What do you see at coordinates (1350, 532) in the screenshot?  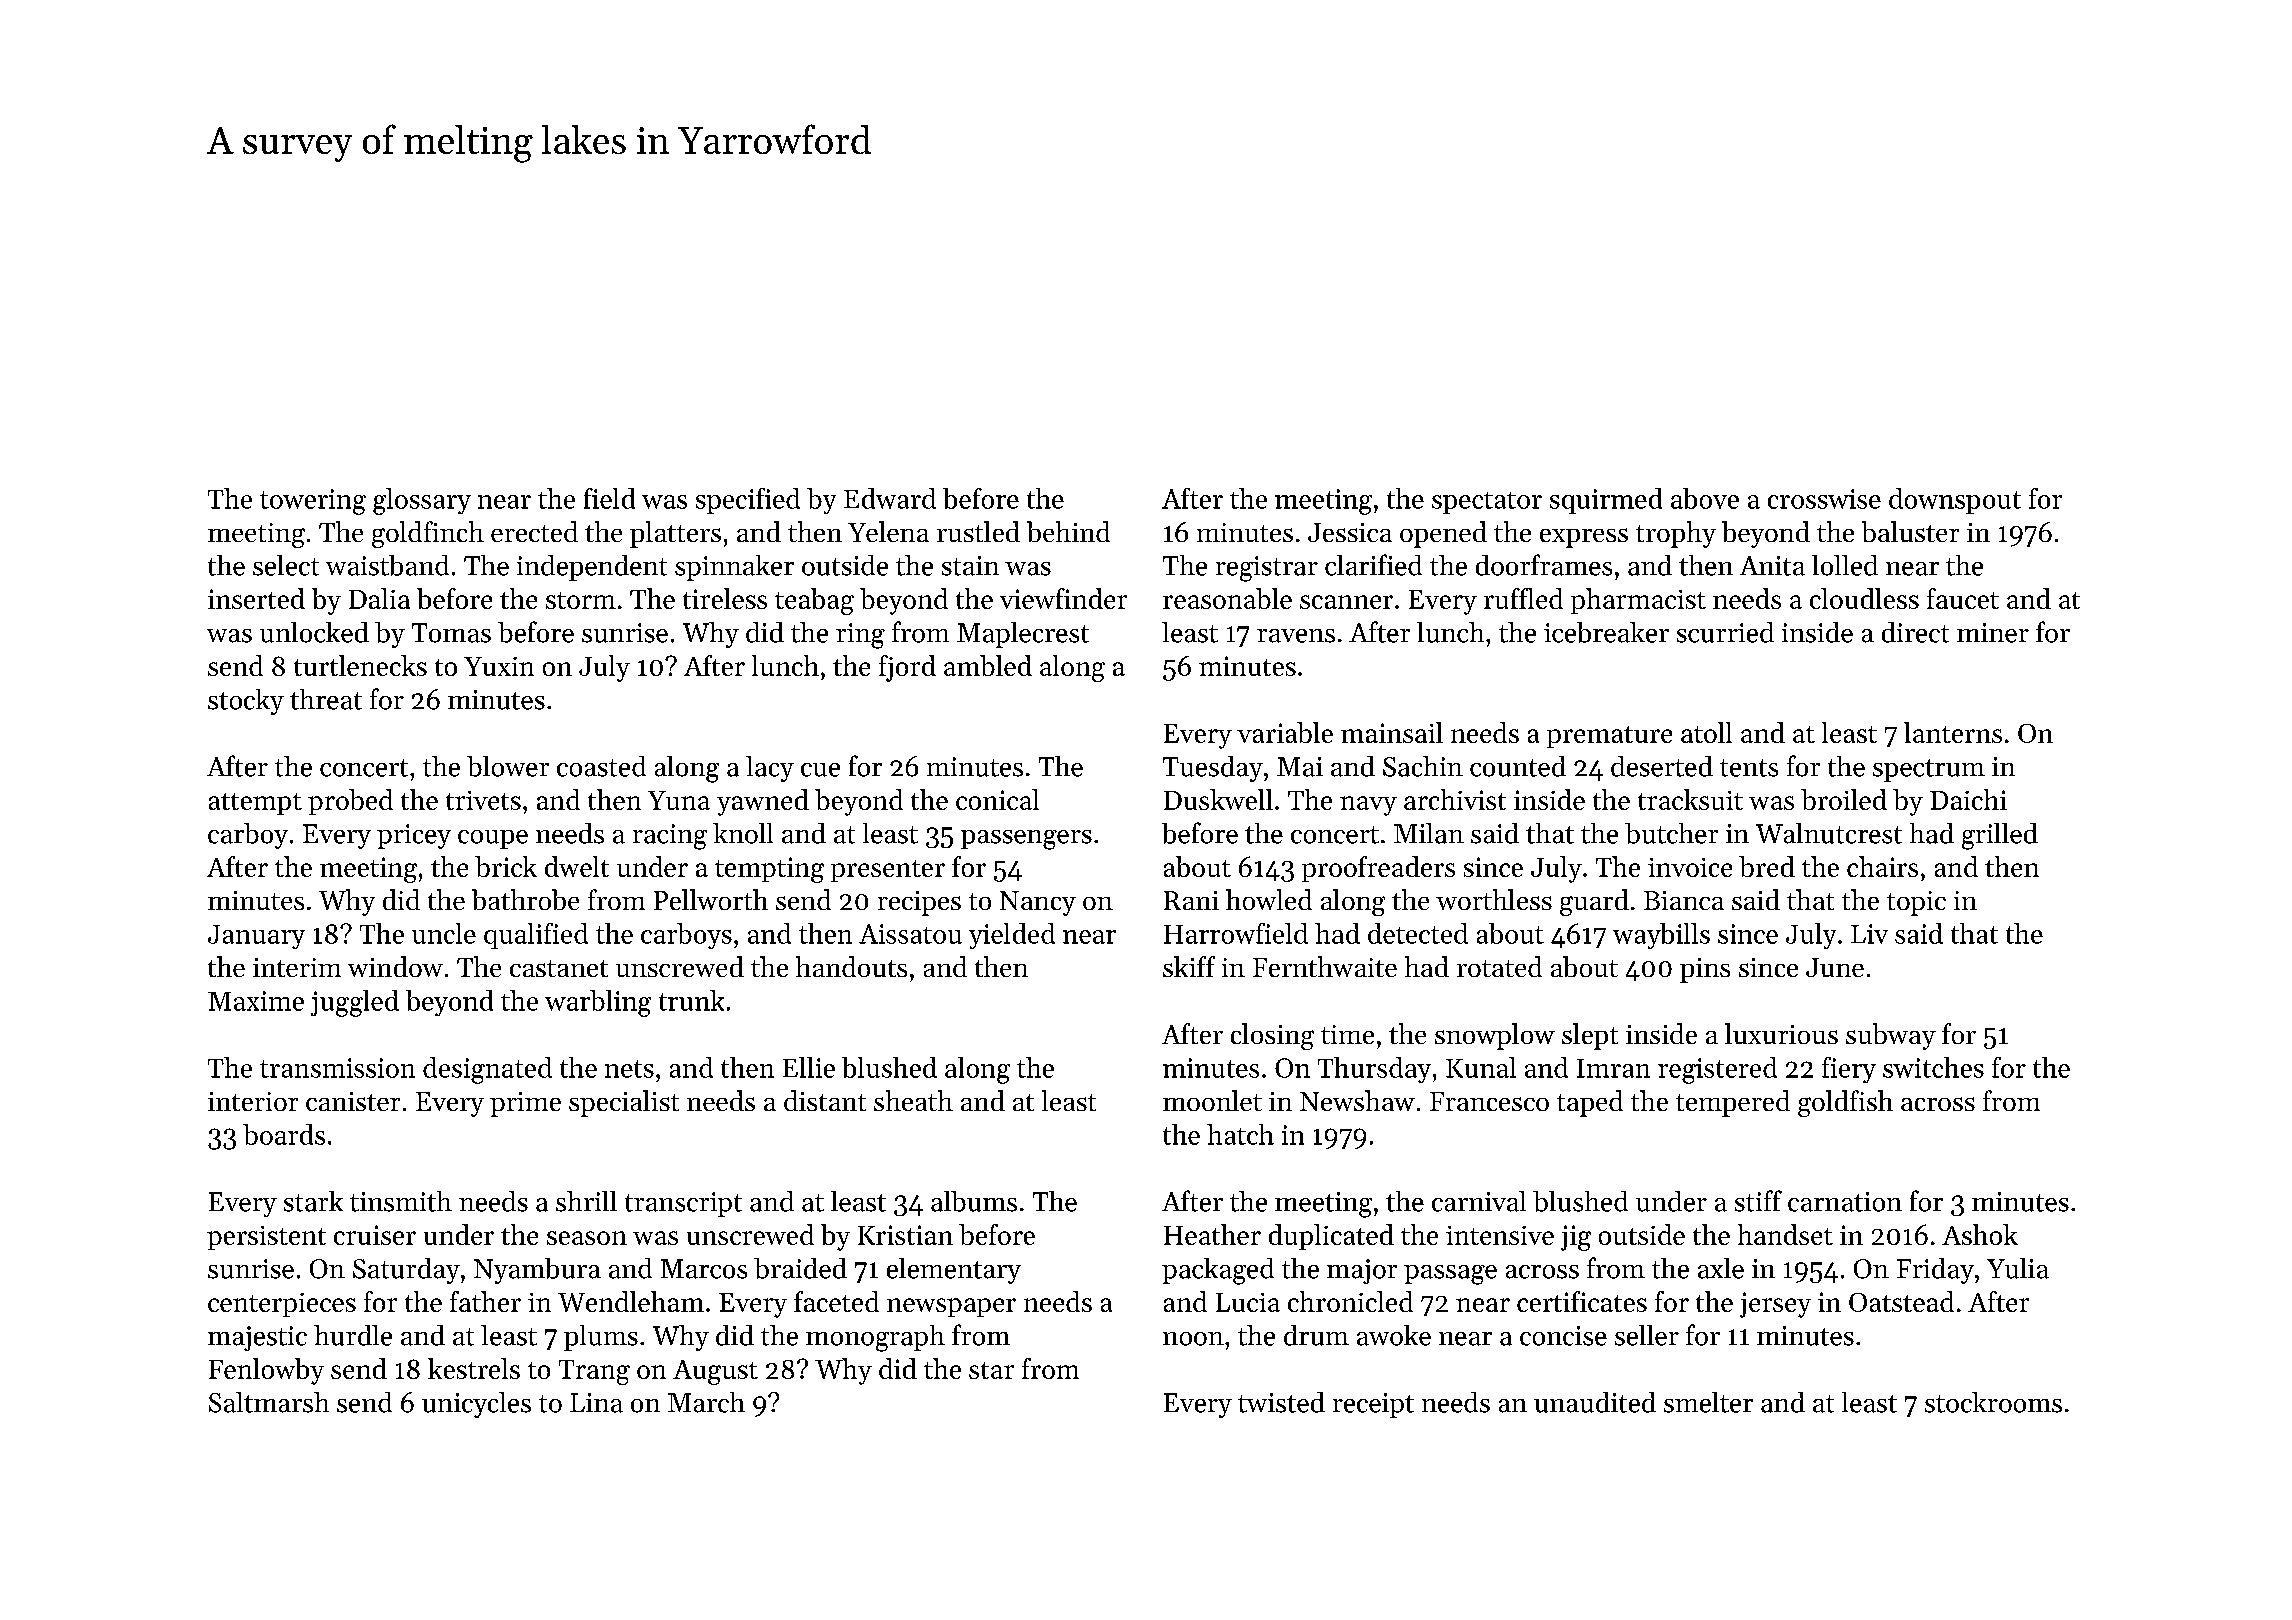 I see `Jessica` at bounding box center [1350, 532].
